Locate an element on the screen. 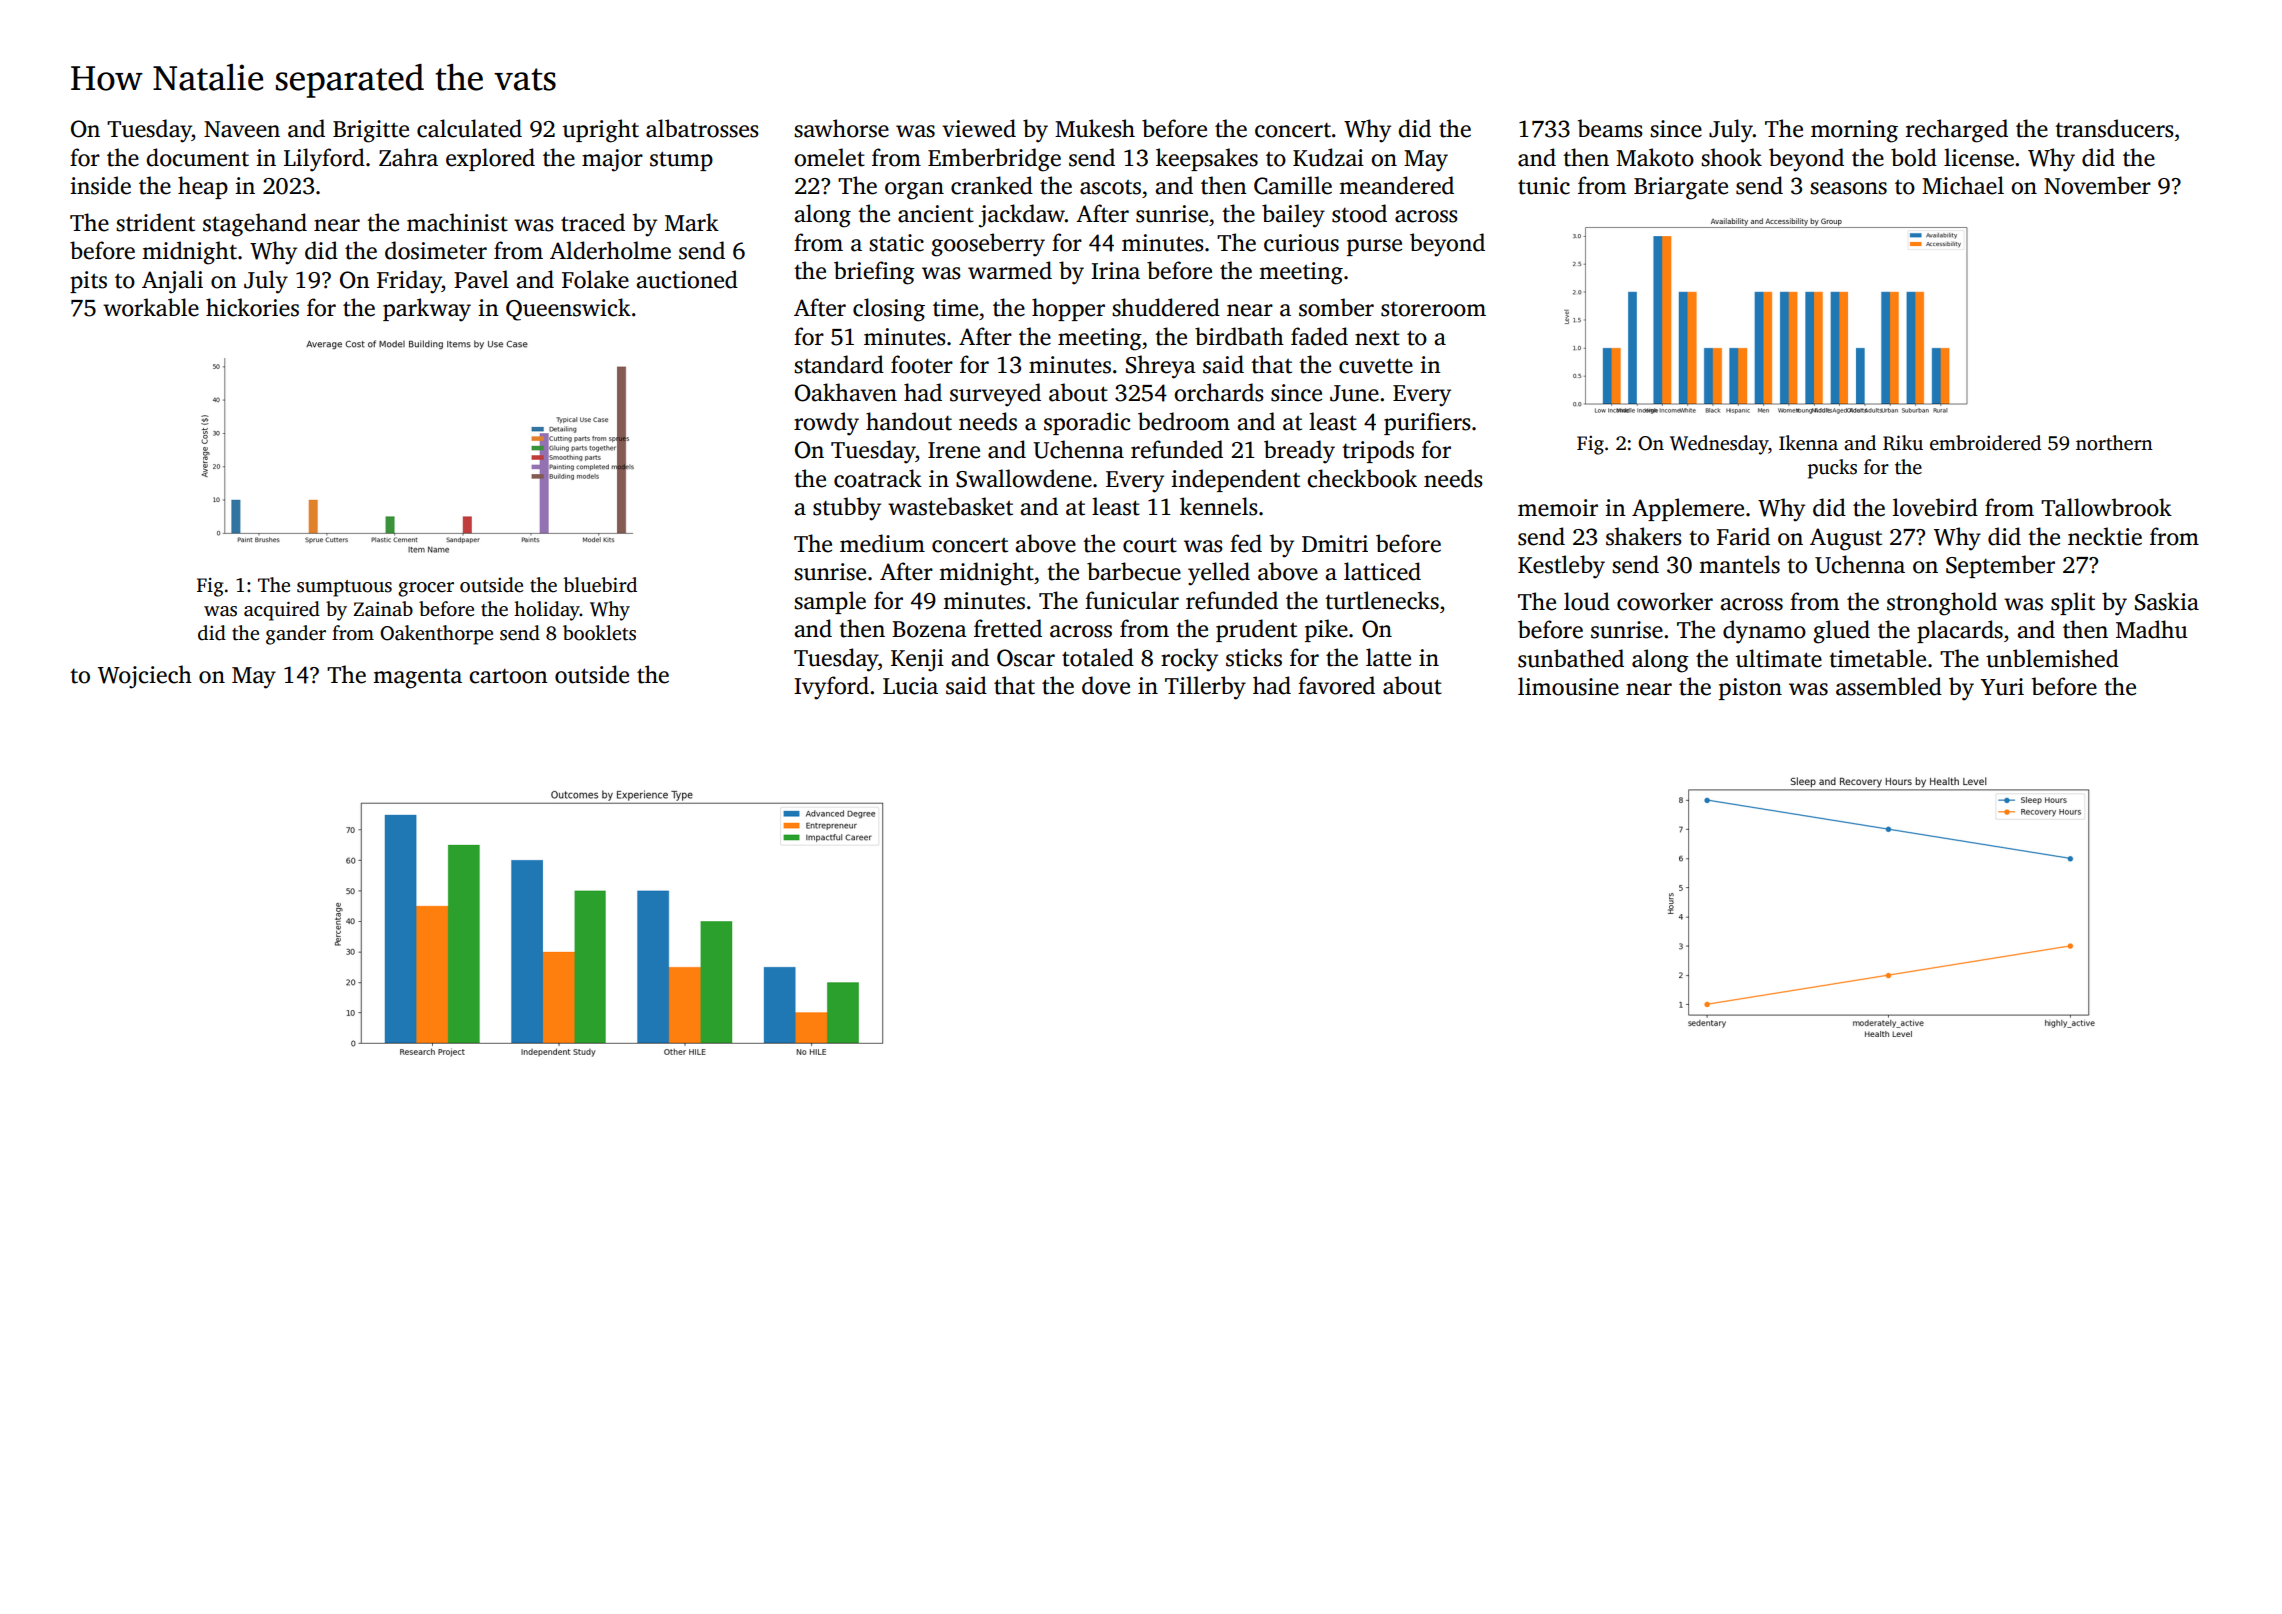 This screenshot has width=2282, height=1614. bready is located at coordinates (1299, 452).
